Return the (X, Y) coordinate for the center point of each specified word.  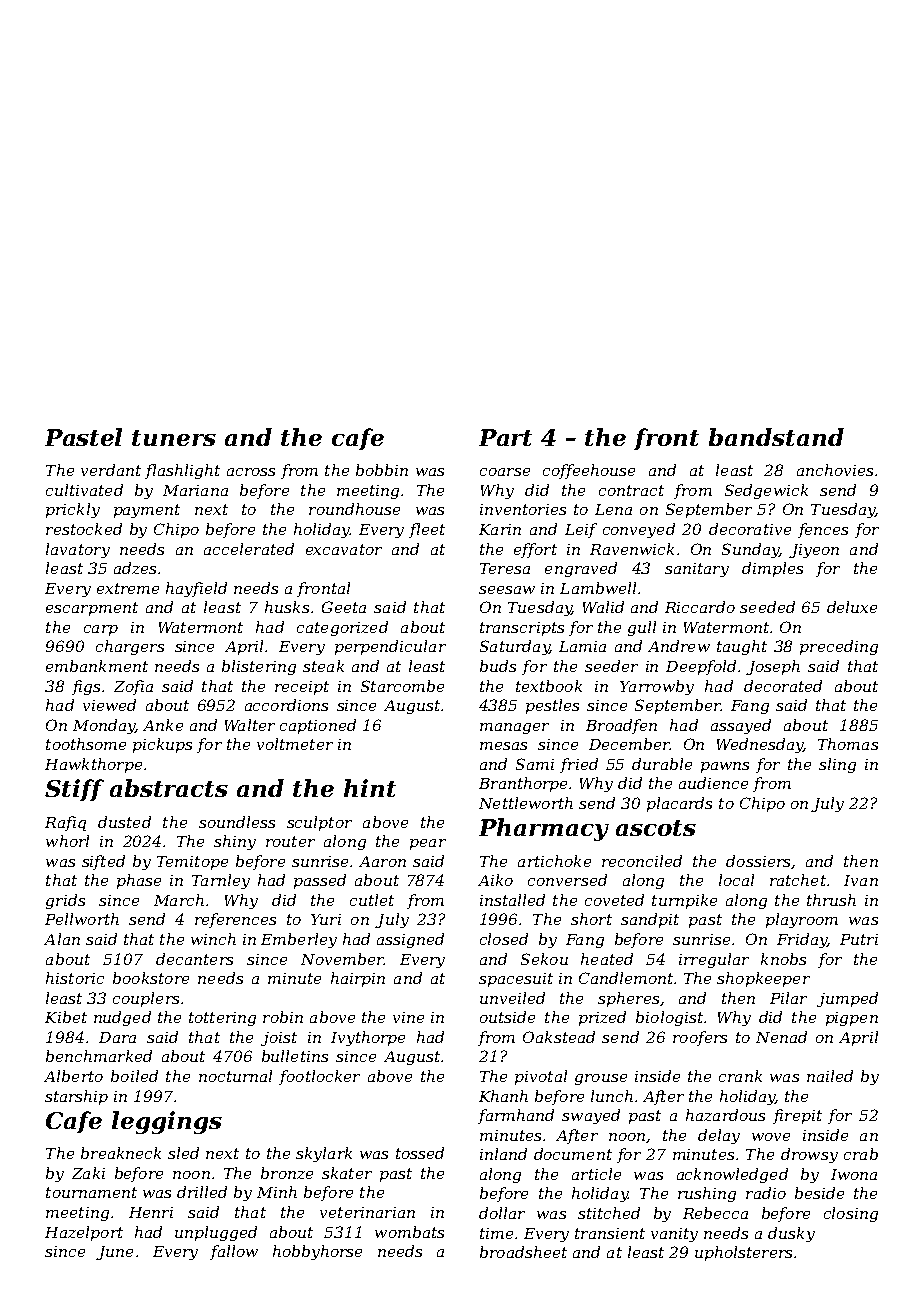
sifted (103, 862)
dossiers (758, 861)
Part (505, 437)
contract (631, 490)
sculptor (319, 823)
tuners (174, 438)
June (114, 1253)
